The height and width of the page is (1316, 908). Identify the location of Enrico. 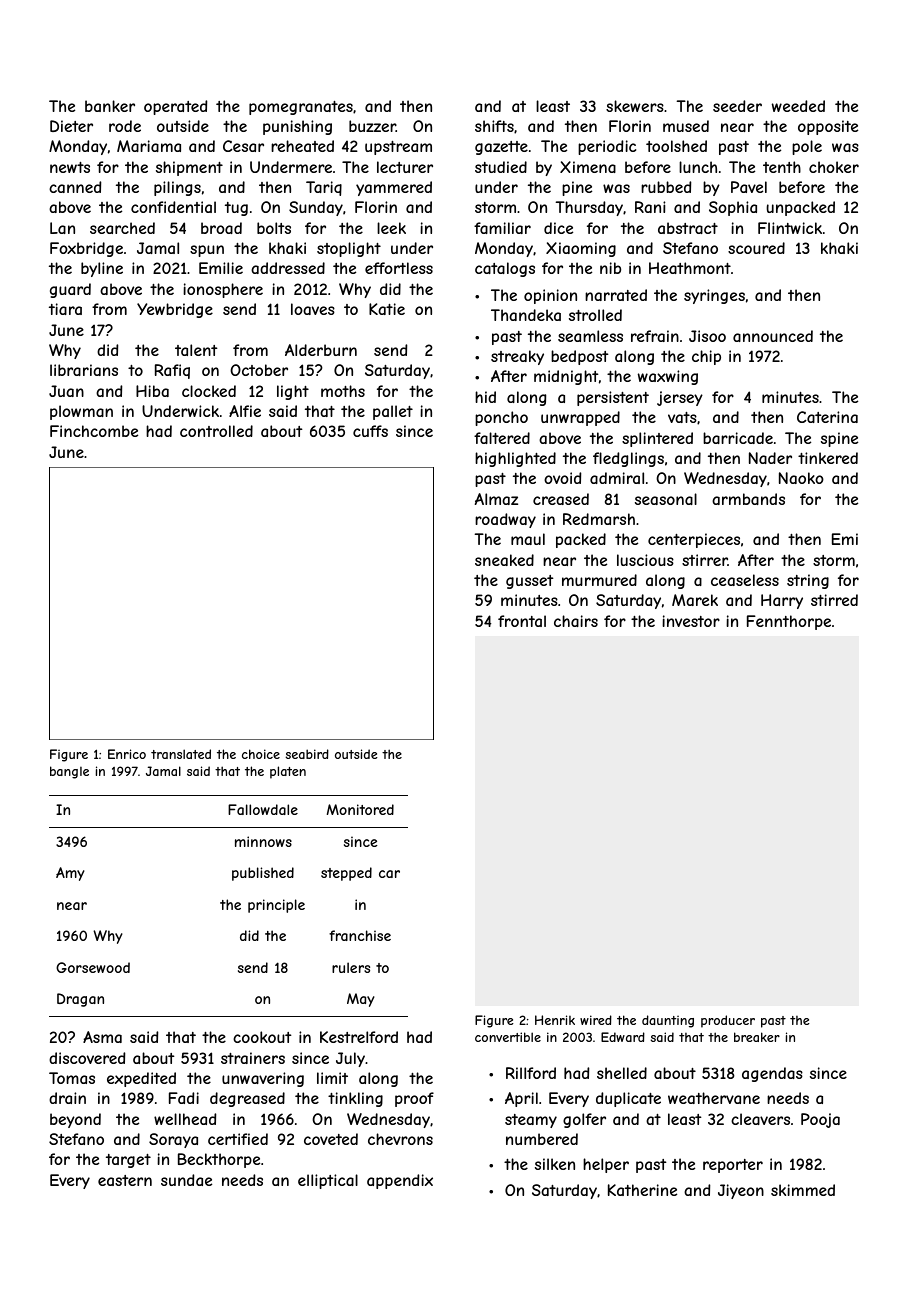
(127, 754).
